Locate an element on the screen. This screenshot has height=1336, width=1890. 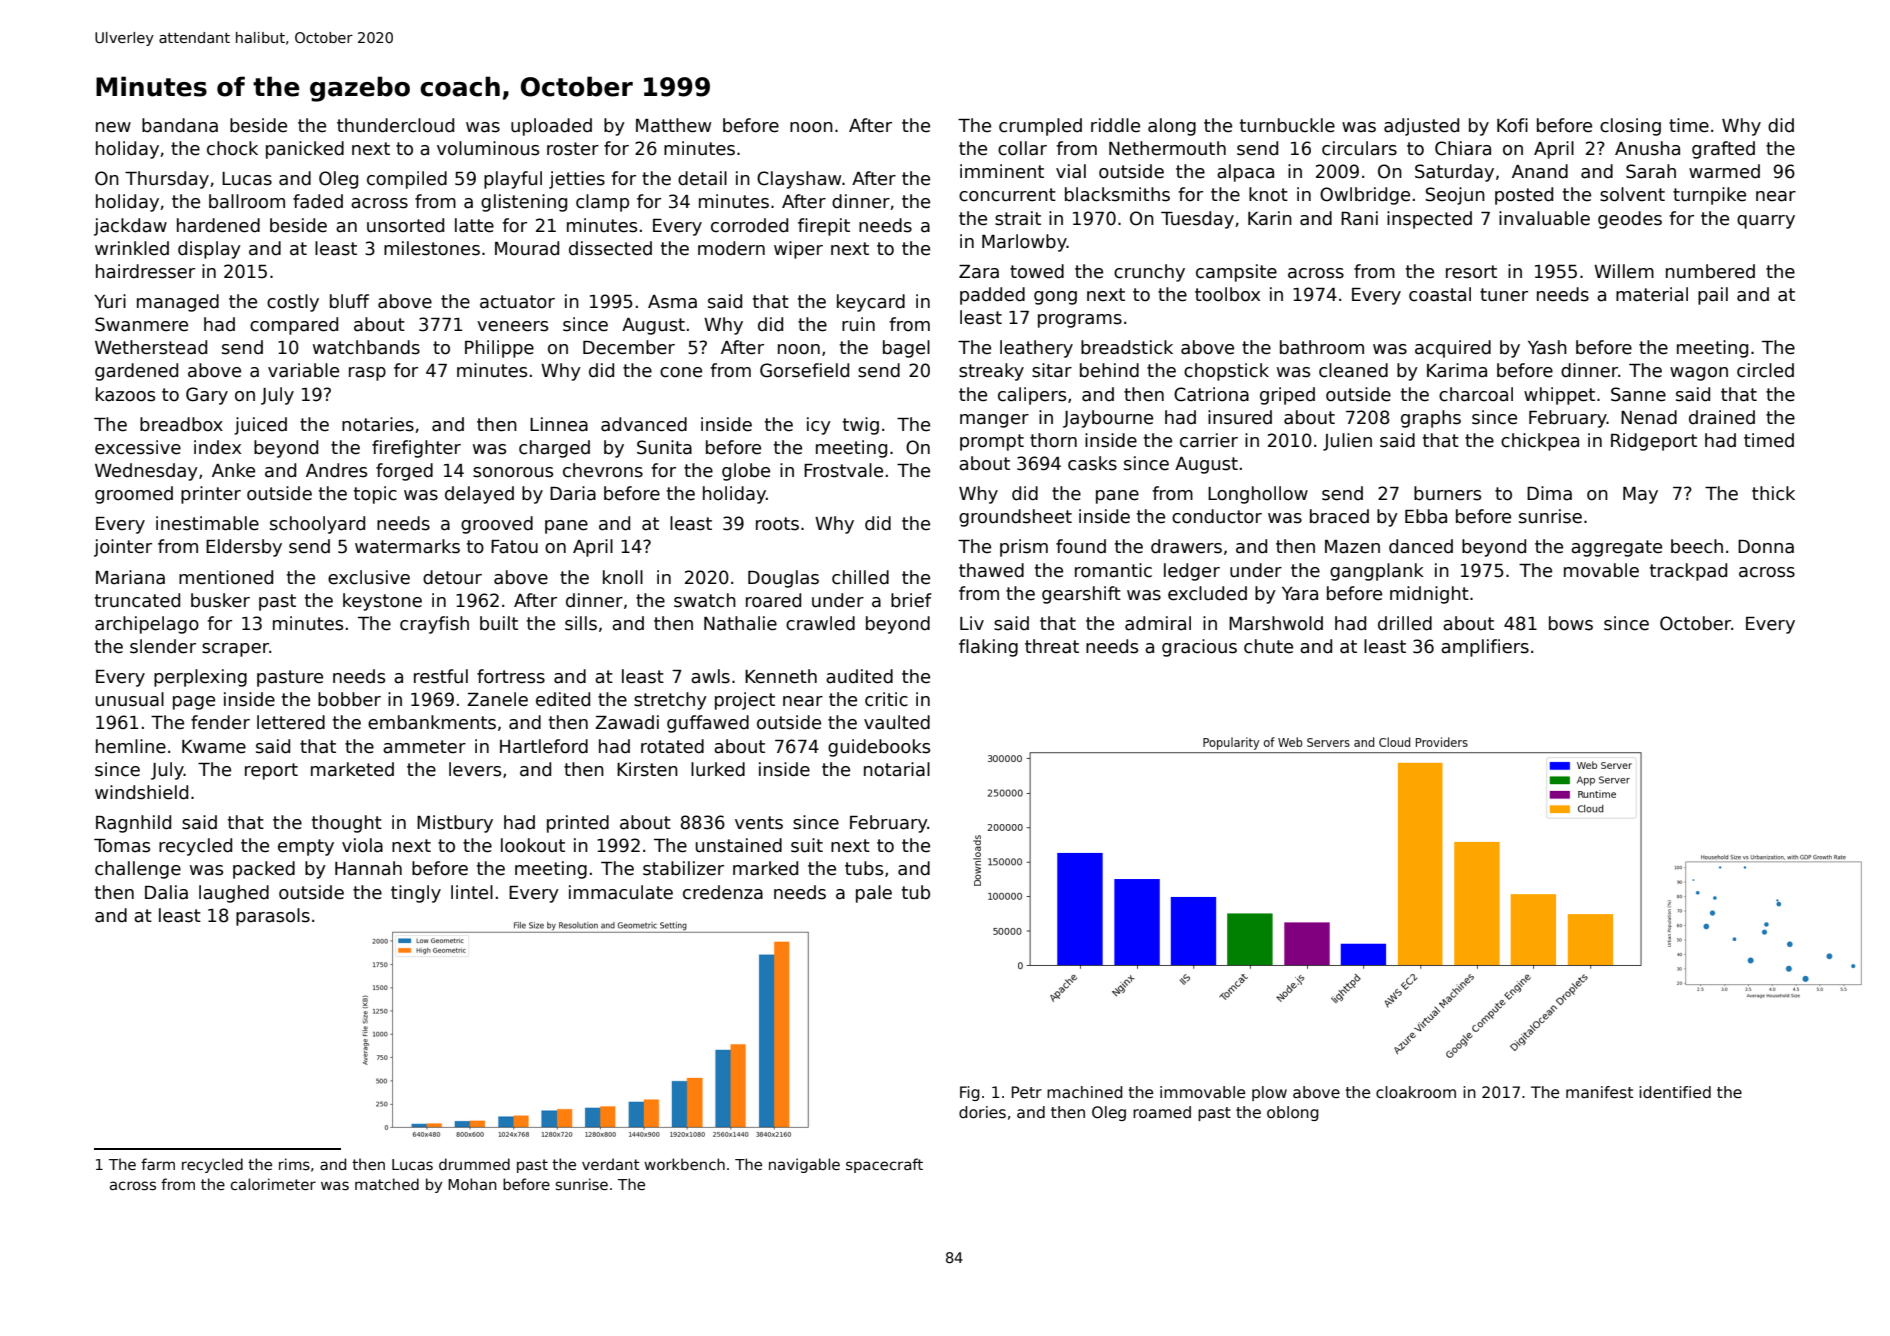
Mourad is located at coordinates (527, 248).
